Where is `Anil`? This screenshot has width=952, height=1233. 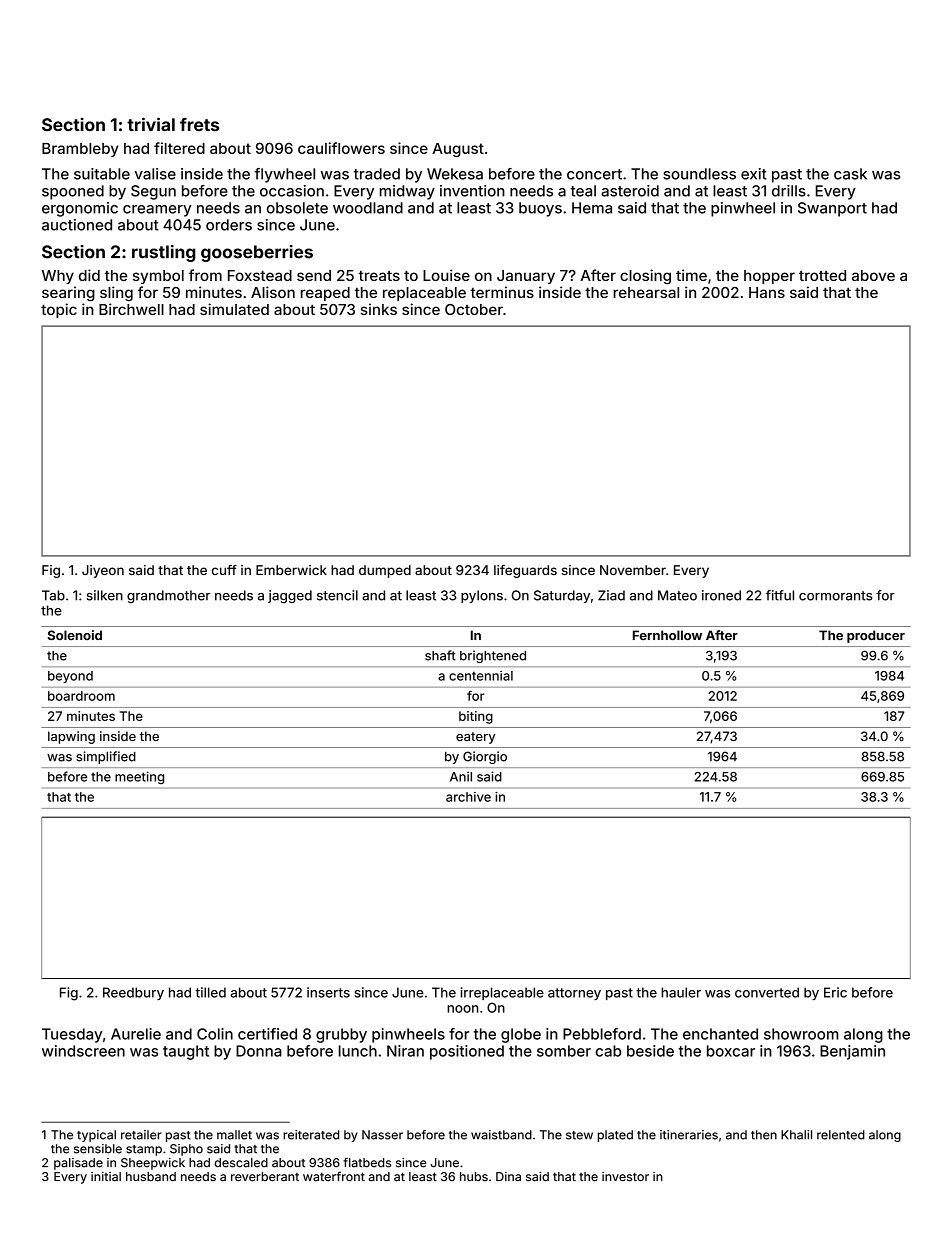
Anil is located at coordinates (461, 776).
